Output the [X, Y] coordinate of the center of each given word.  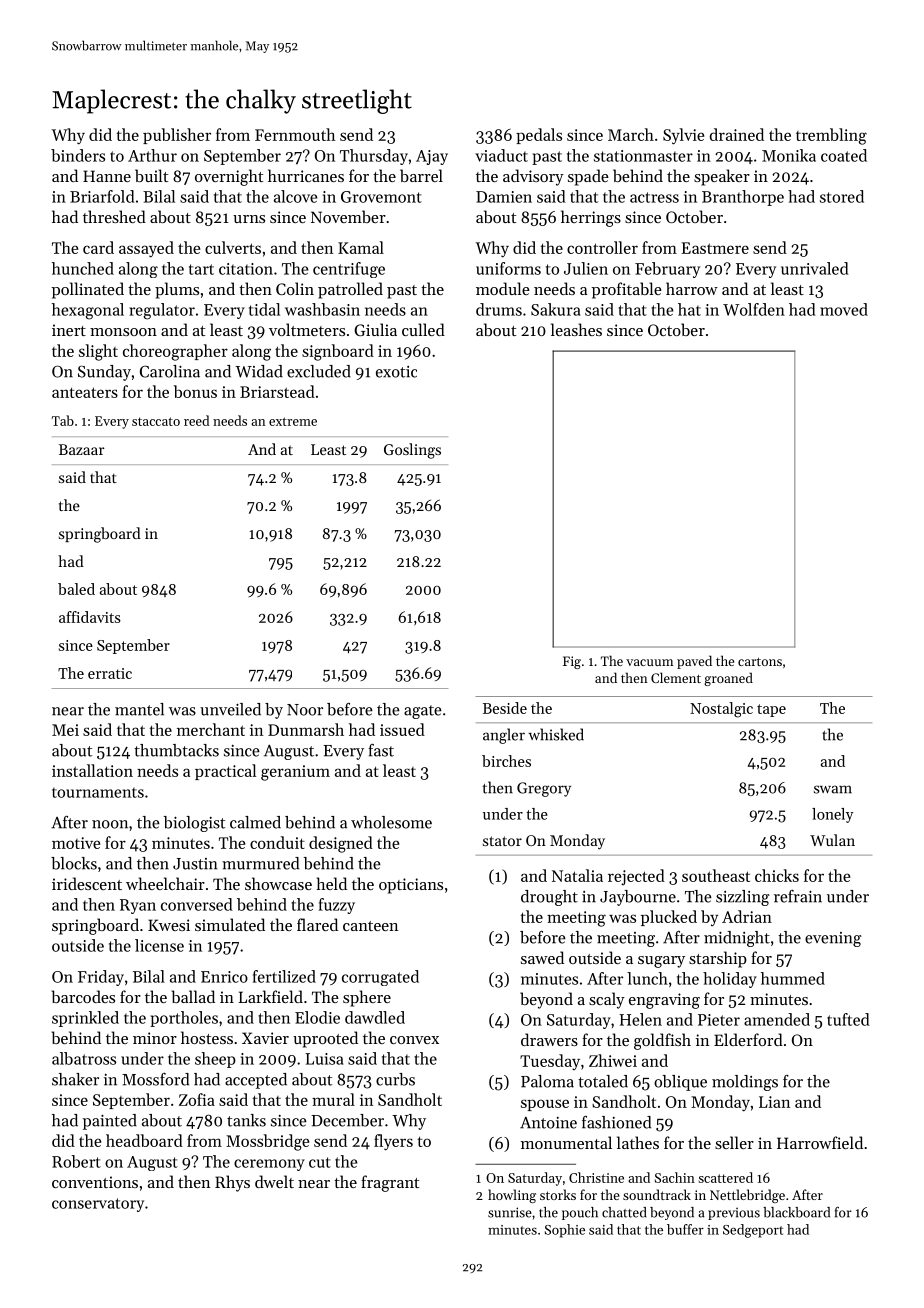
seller [734, 1142]
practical [225, 772]
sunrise [510, 1212]
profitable [627, 290]
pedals [539, 136]
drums [499, 309]
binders [78, 155]
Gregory [544, 789]
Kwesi [169, 925]
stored [842, 196]
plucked [669, 918]
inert [69, 330]
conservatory [98, 1205]
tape [771, 710]
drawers [549, 1039]
